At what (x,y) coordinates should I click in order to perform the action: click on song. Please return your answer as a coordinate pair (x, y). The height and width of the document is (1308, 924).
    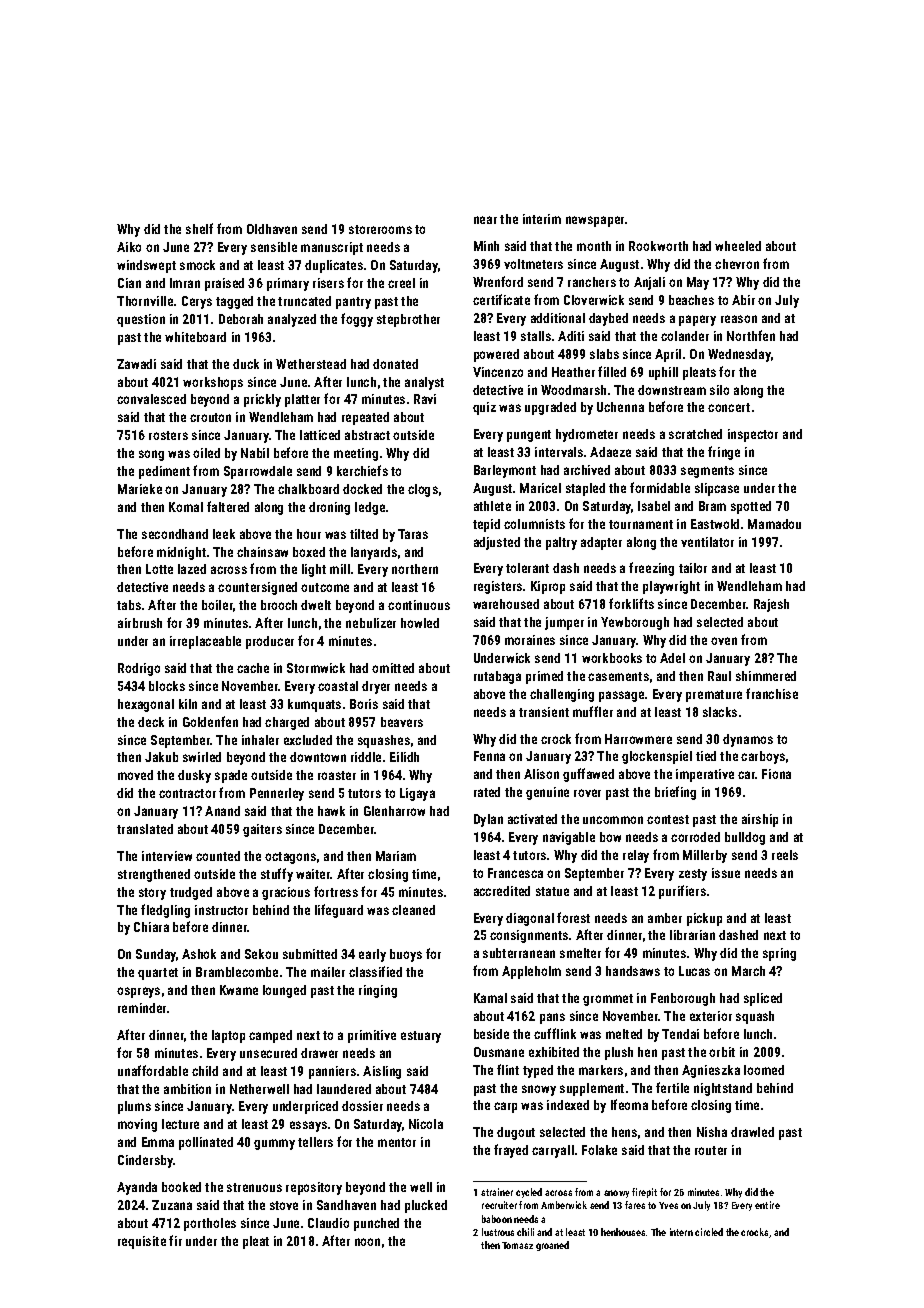
    Looking at the image, I should click on (151, 455).
